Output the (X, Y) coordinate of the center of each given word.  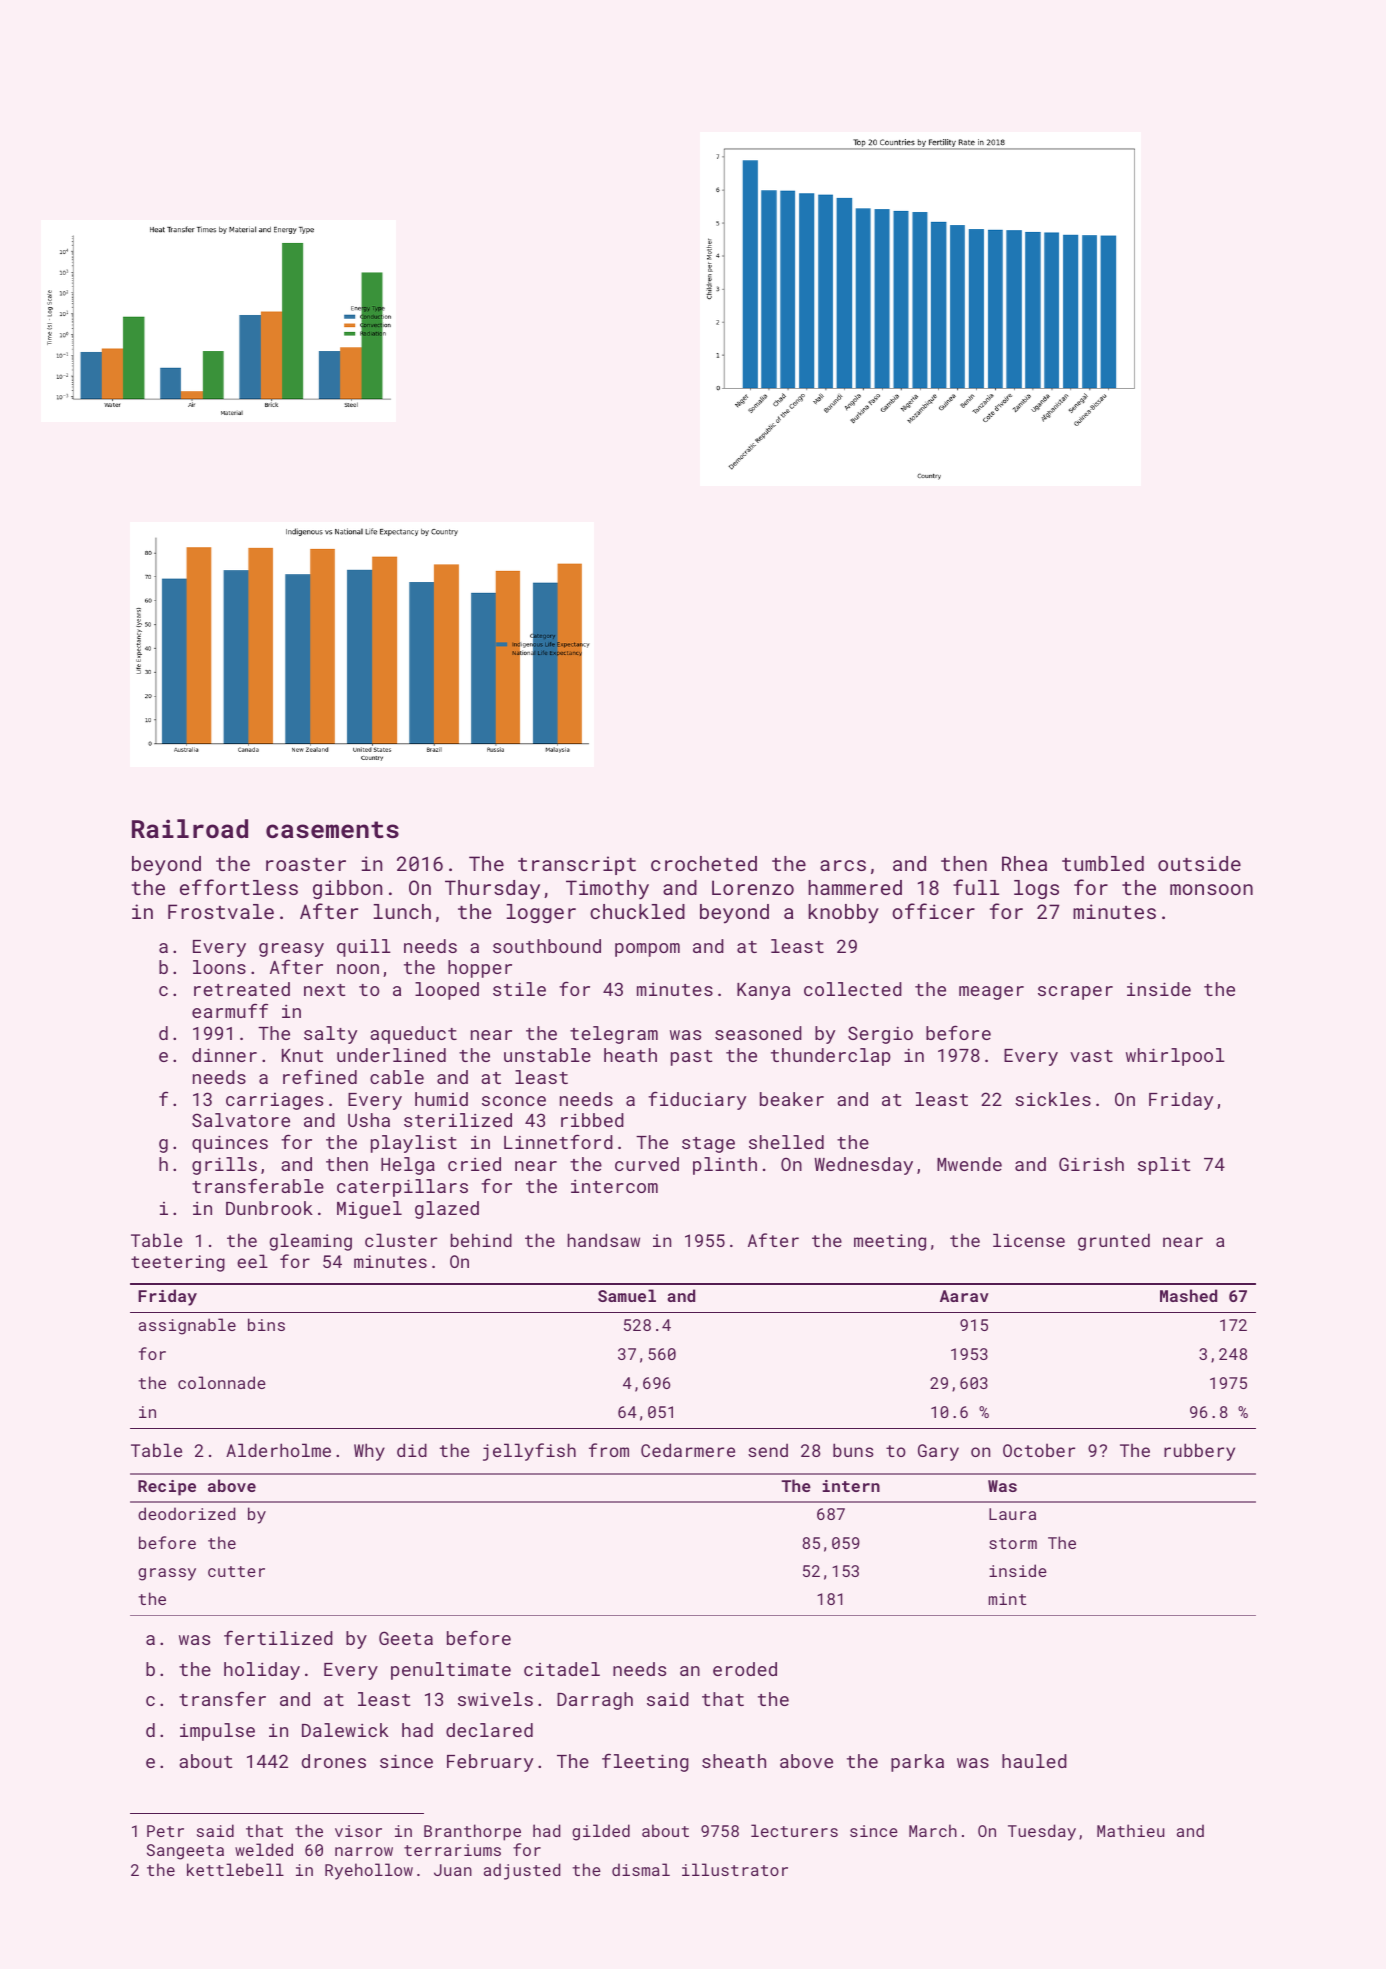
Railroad (190, 828)
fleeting (645, 1762)
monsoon (1211, 889)
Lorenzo (753, 887)
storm (1013, 1543)
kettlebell (235, 1869)
